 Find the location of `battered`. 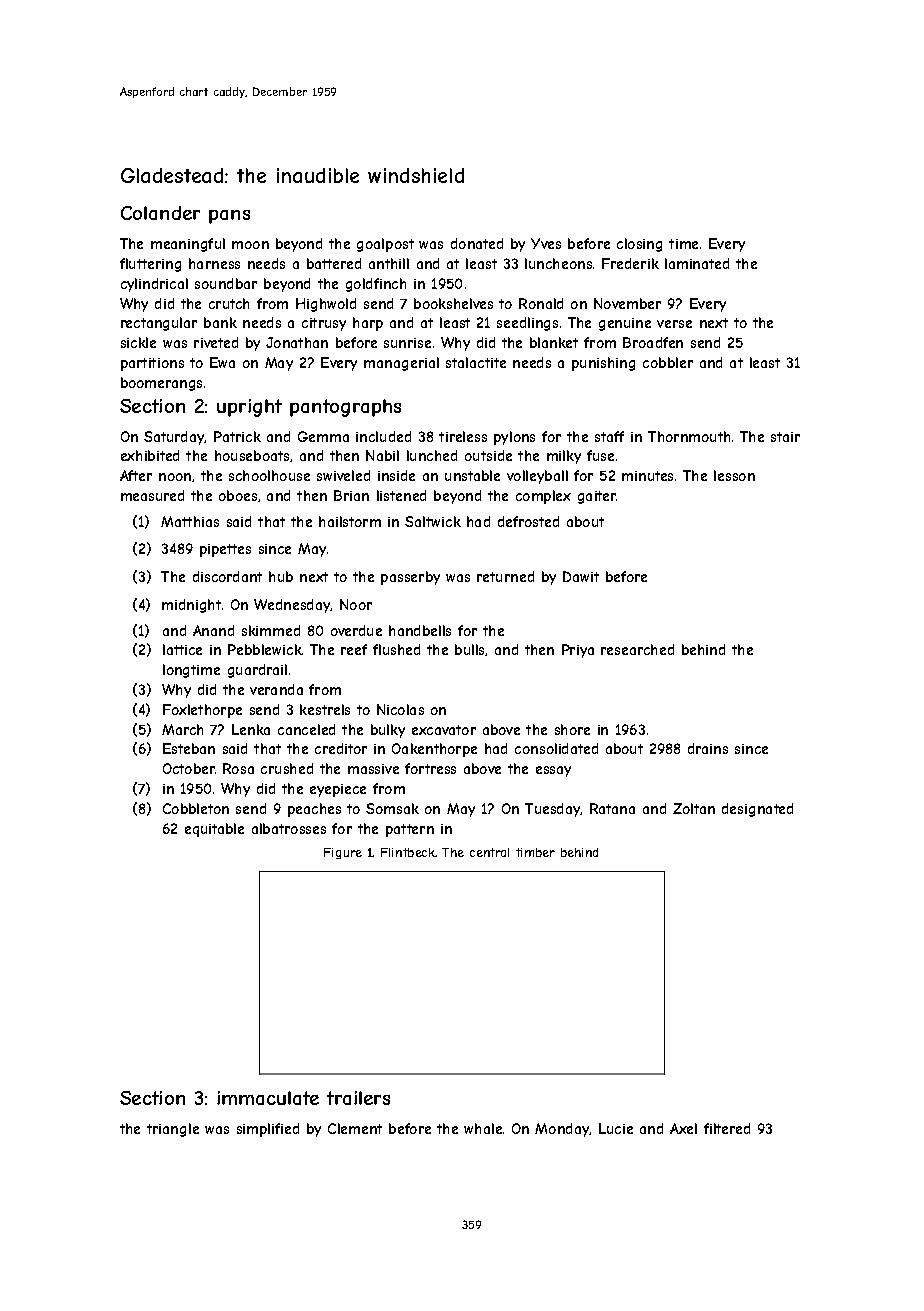

battered is located at coordinates (334, 263).
